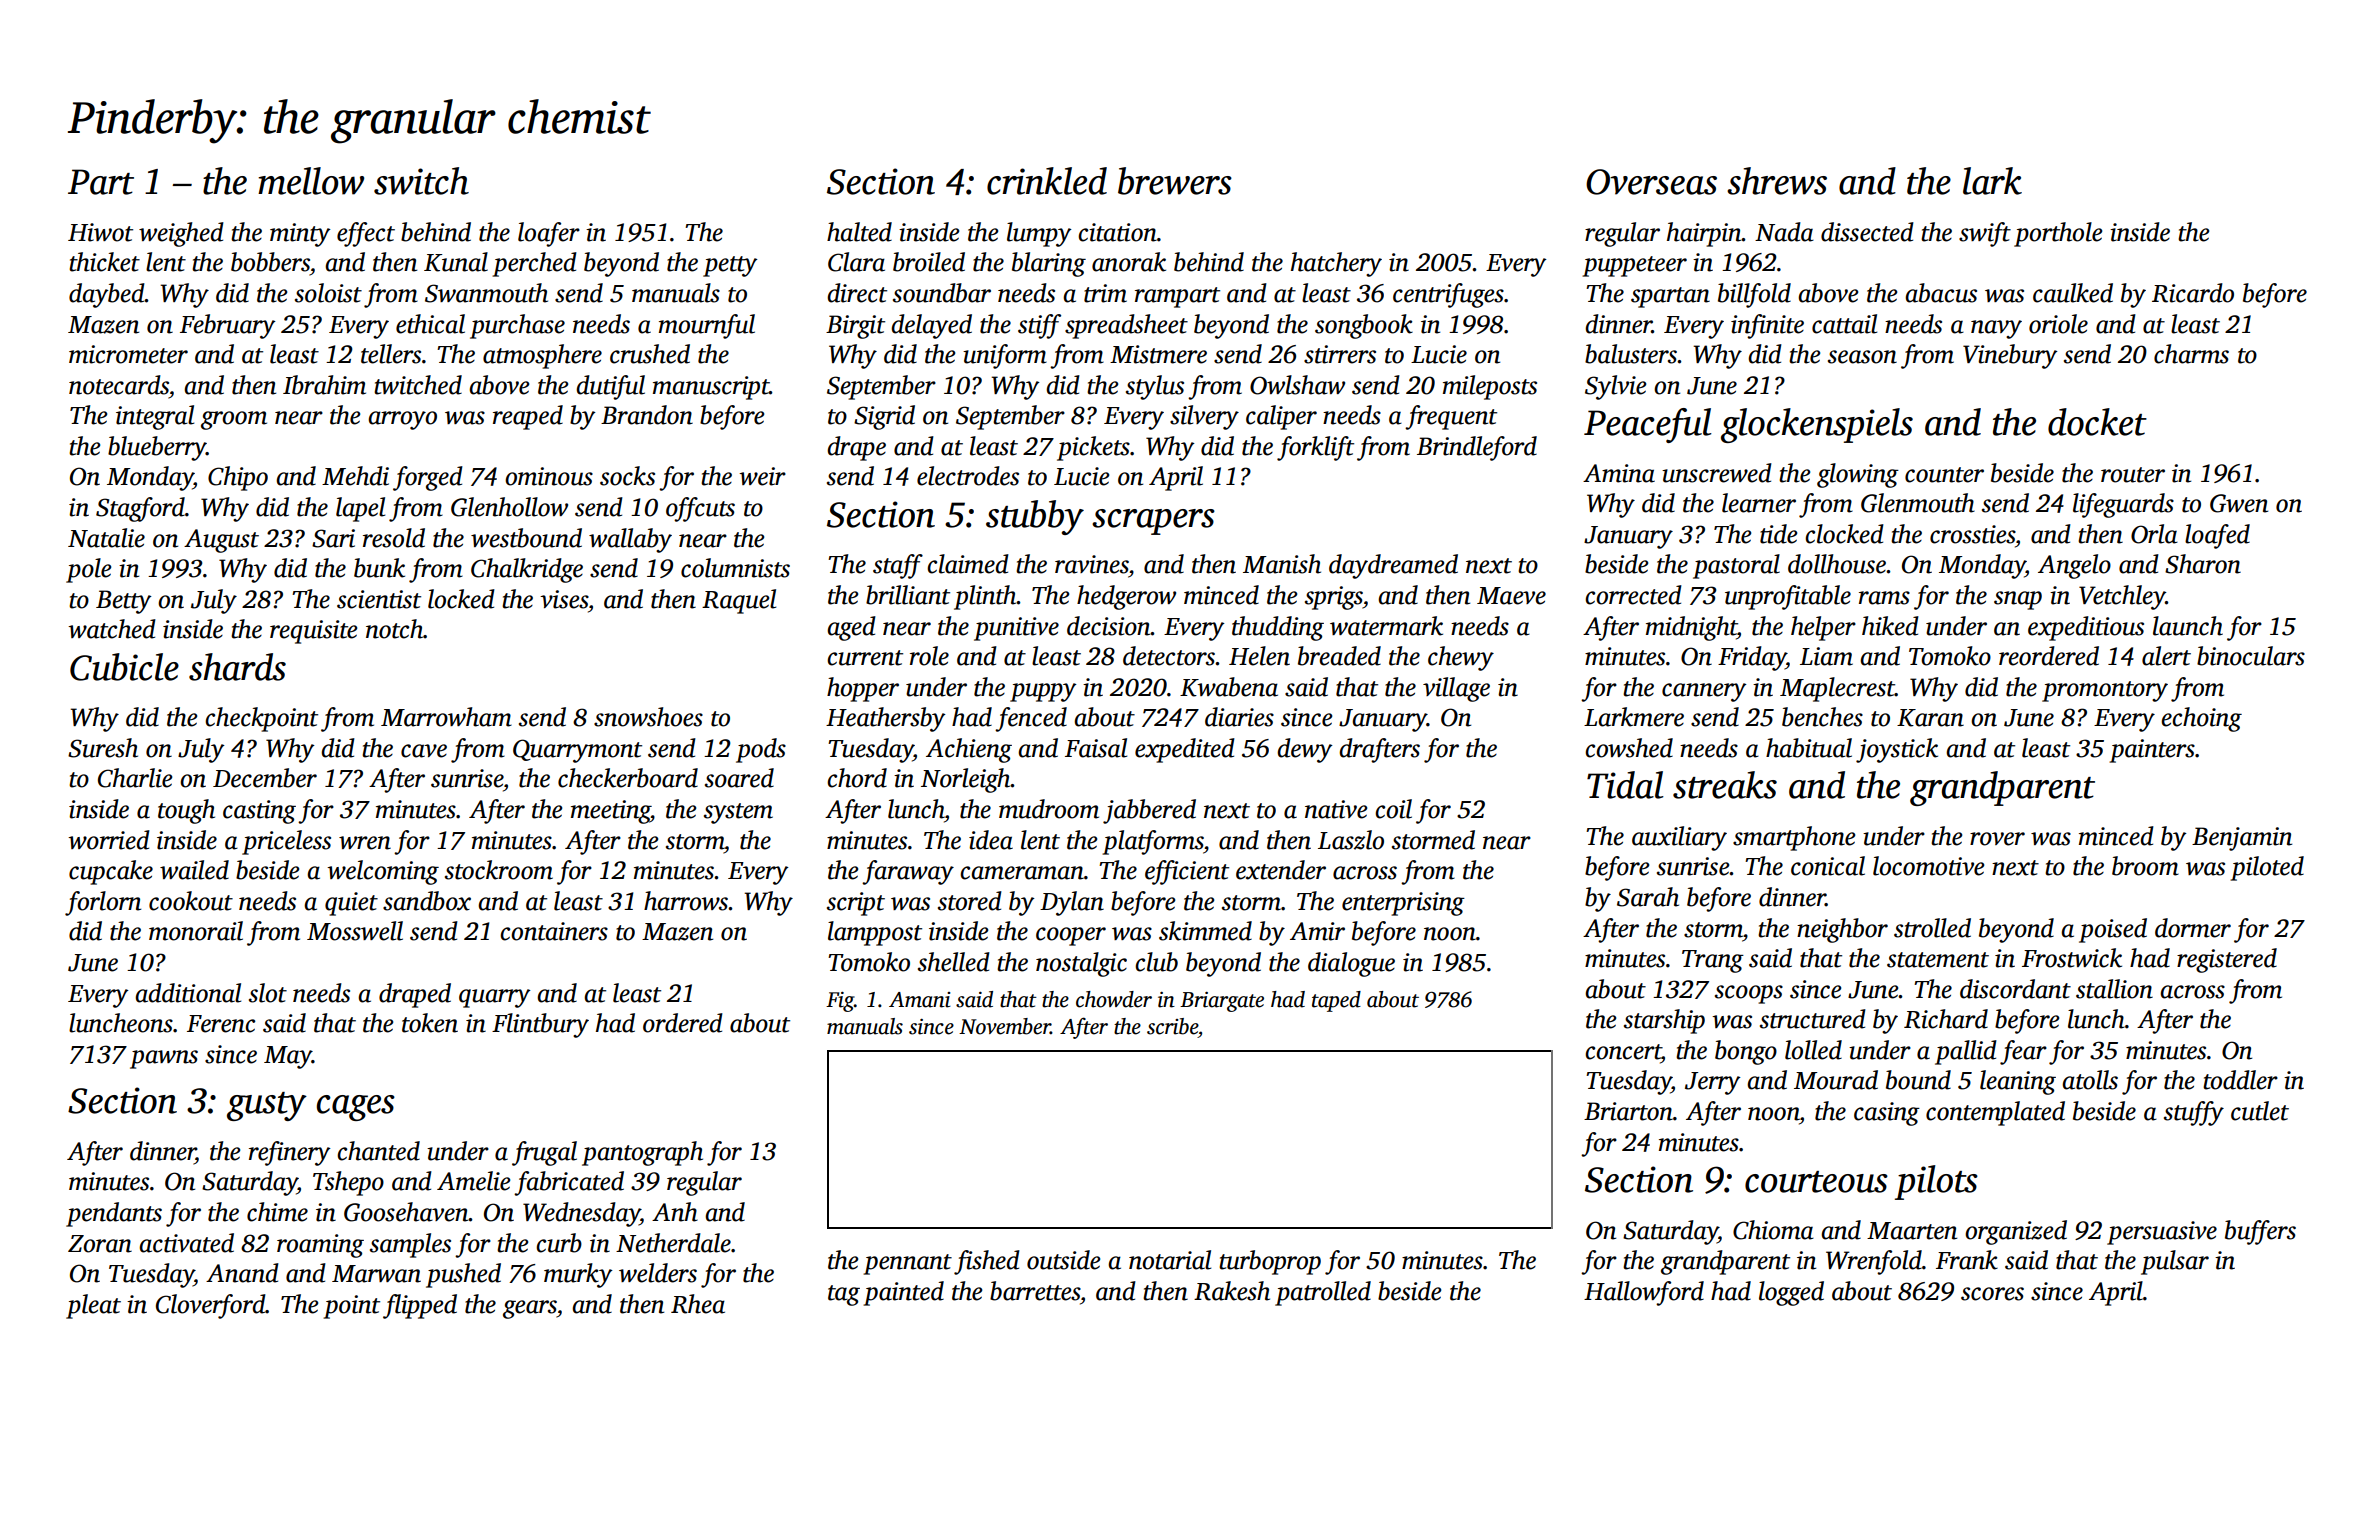 Image resolution: width=2380 pixels, height=1540 pixels. Describe the element at coordinates (966, 780) in the image. I see `Norleigh` at that location.
